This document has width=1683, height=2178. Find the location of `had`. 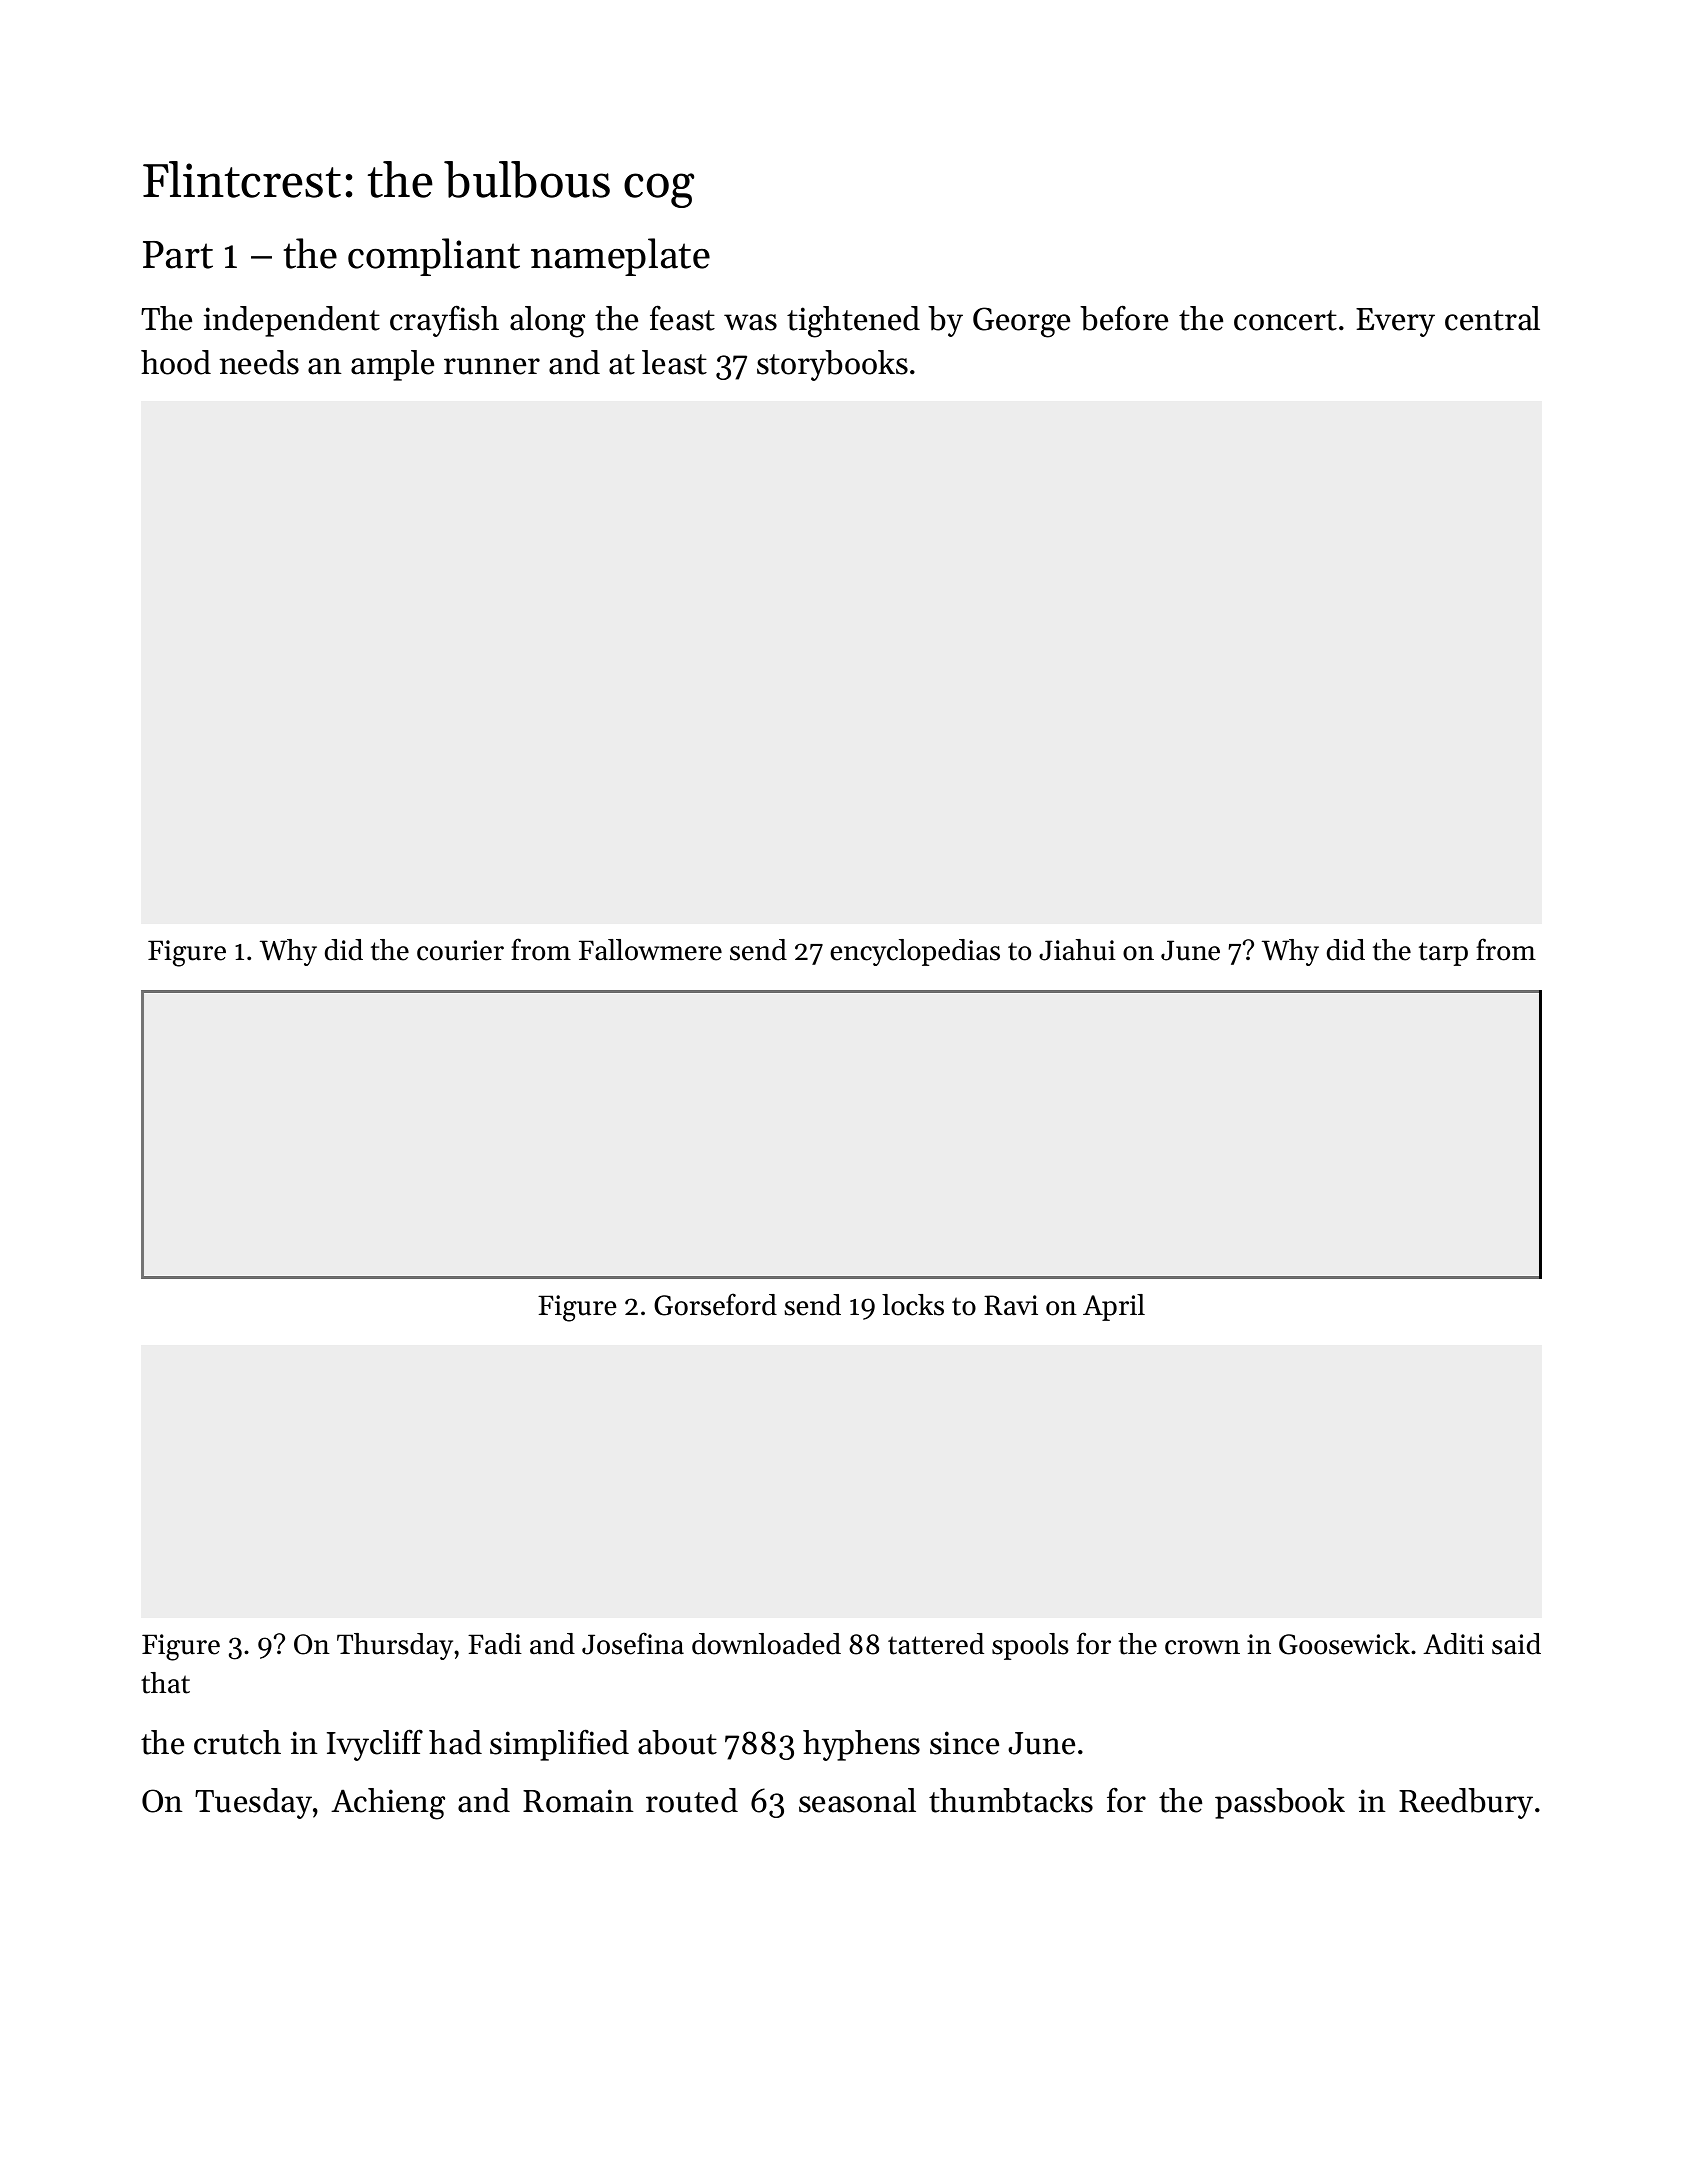

had is located at coordinates (455, 1742).
